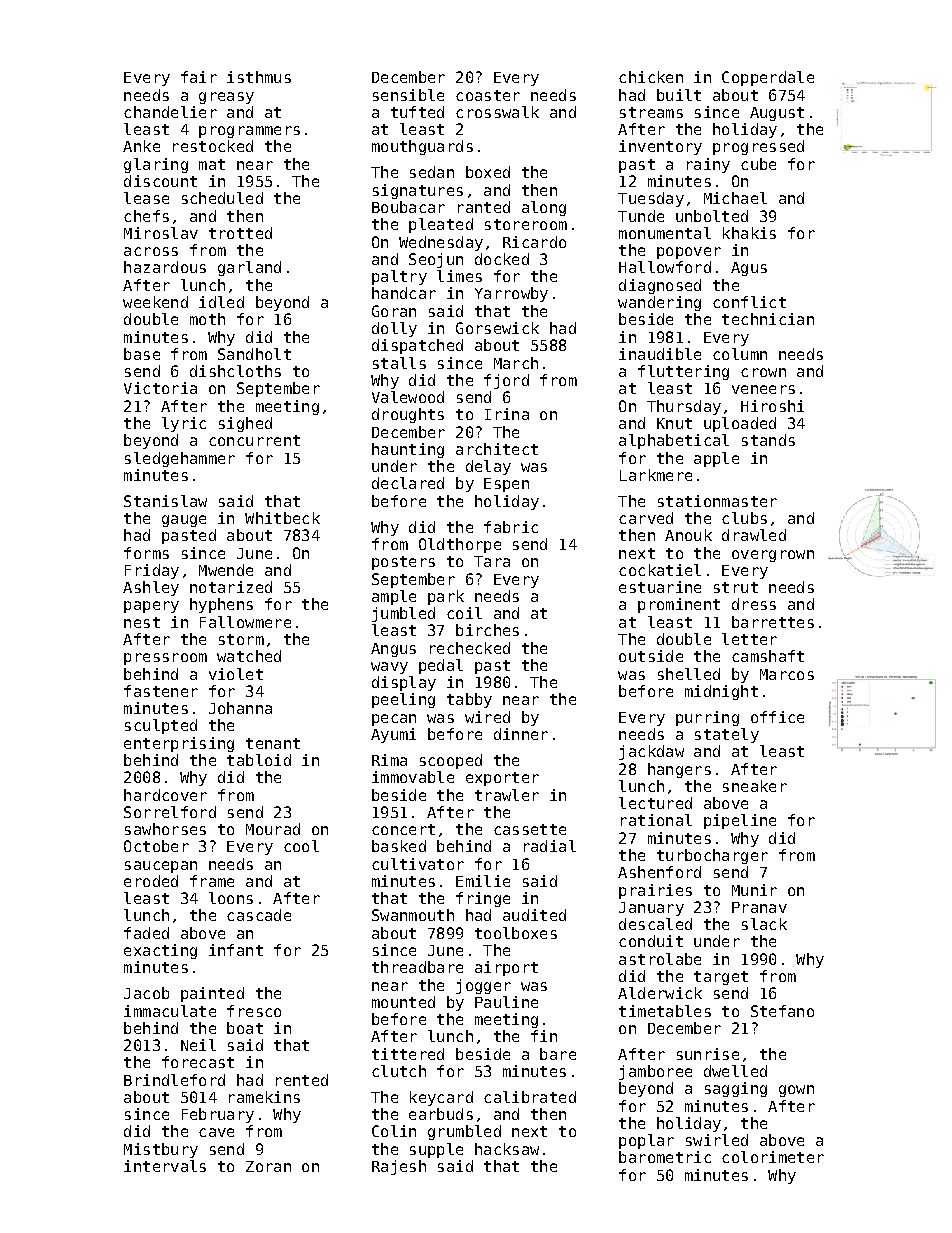 The image size is (952, 1233). I want to click on stands, so click(768, 440).
